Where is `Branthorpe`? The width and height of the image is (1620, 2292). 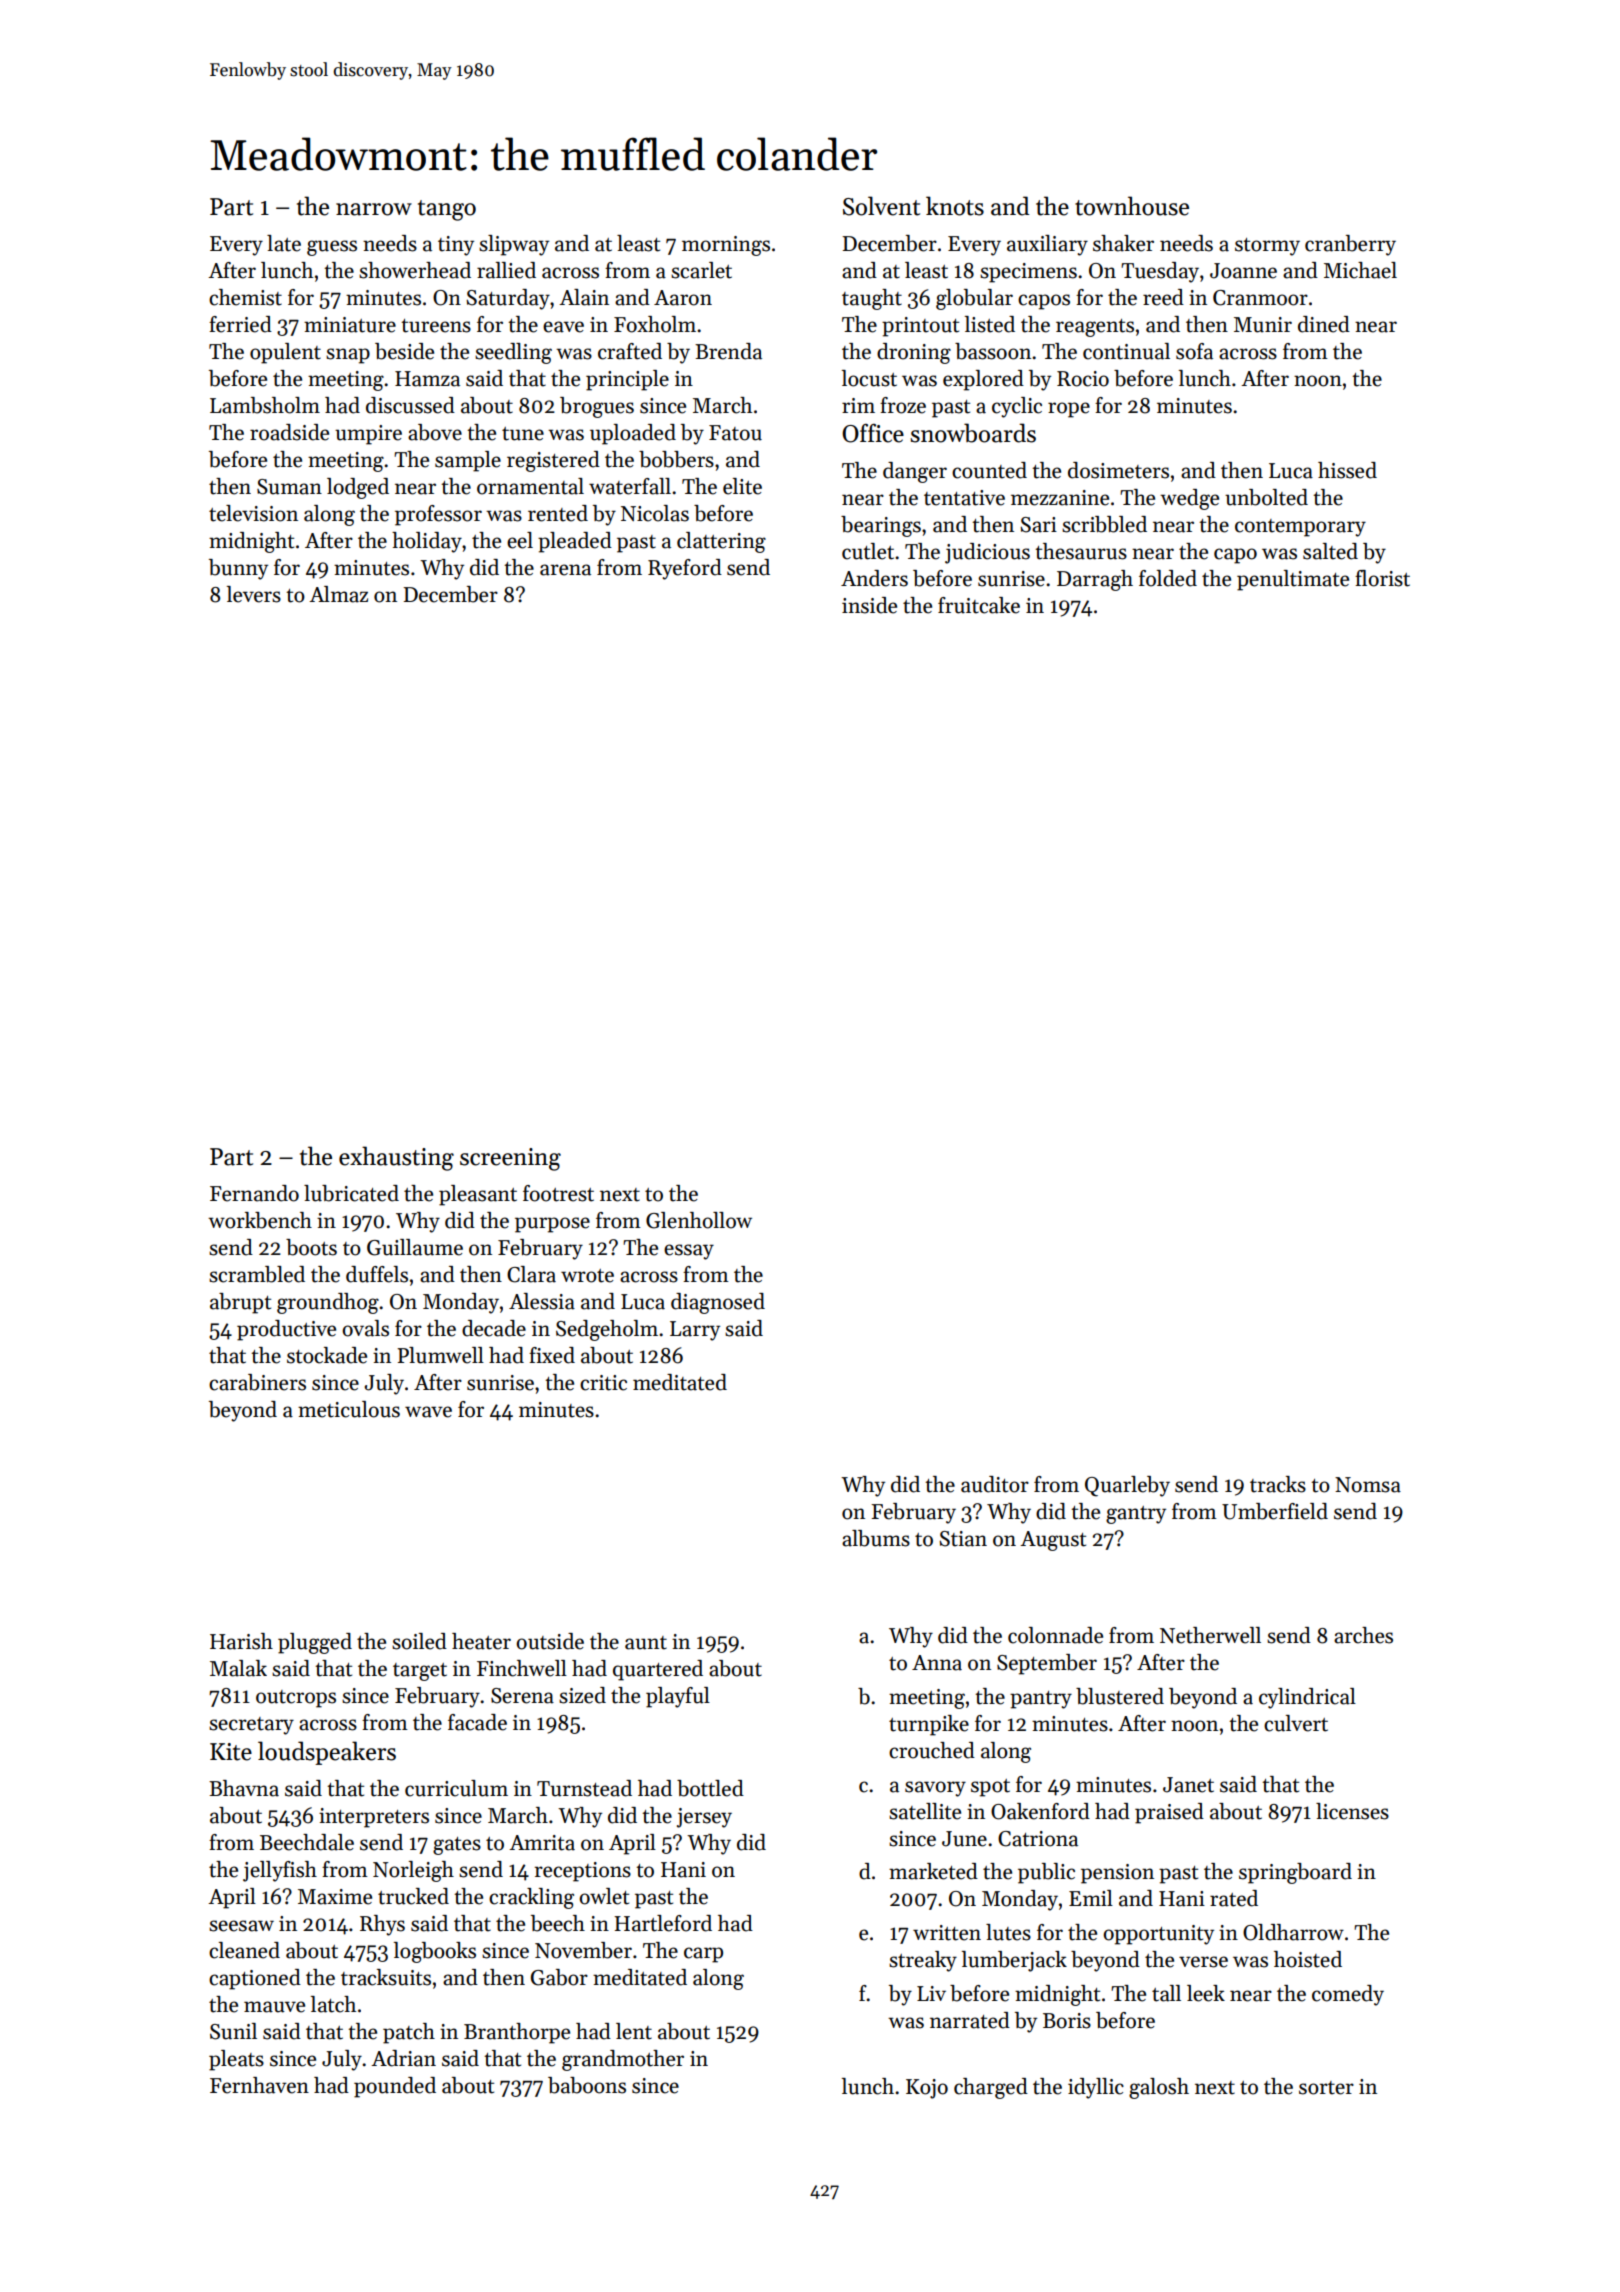 Branthorpe is located at coordinates (517, 2033).
